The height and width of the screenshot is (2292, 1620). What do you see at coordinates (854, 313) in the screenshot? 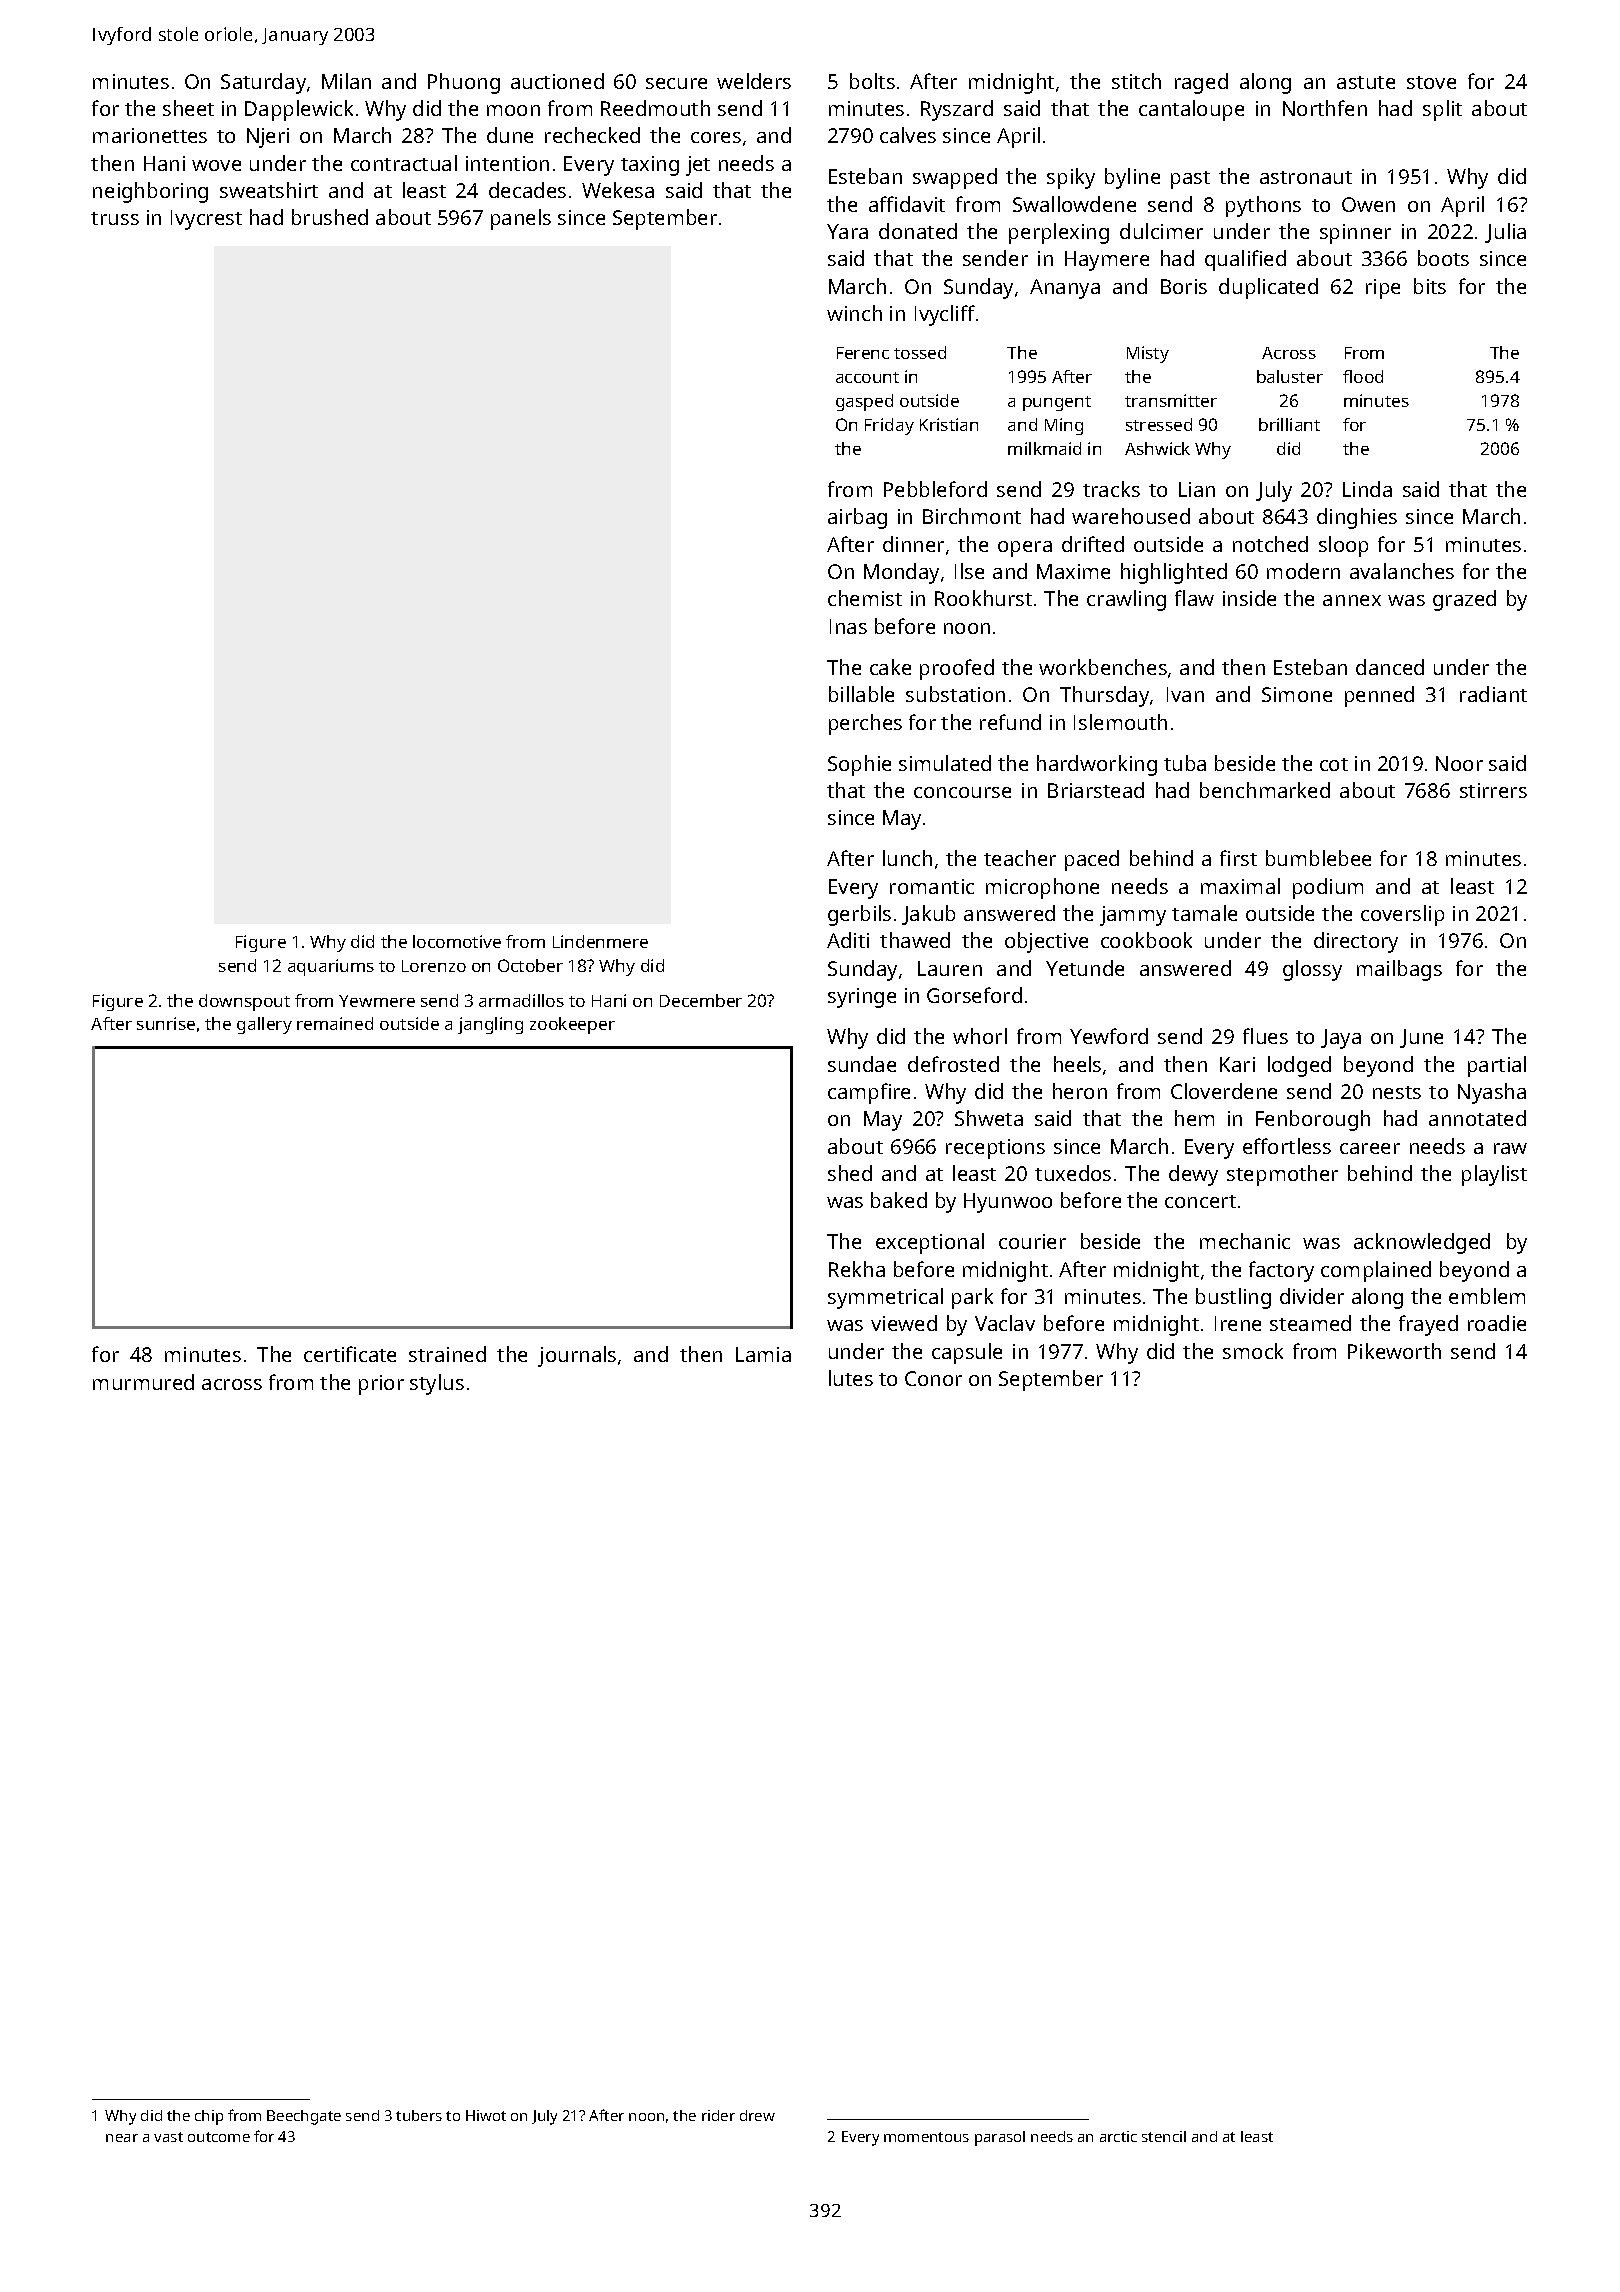
I see `winch` at bounding box center [854, 313].
